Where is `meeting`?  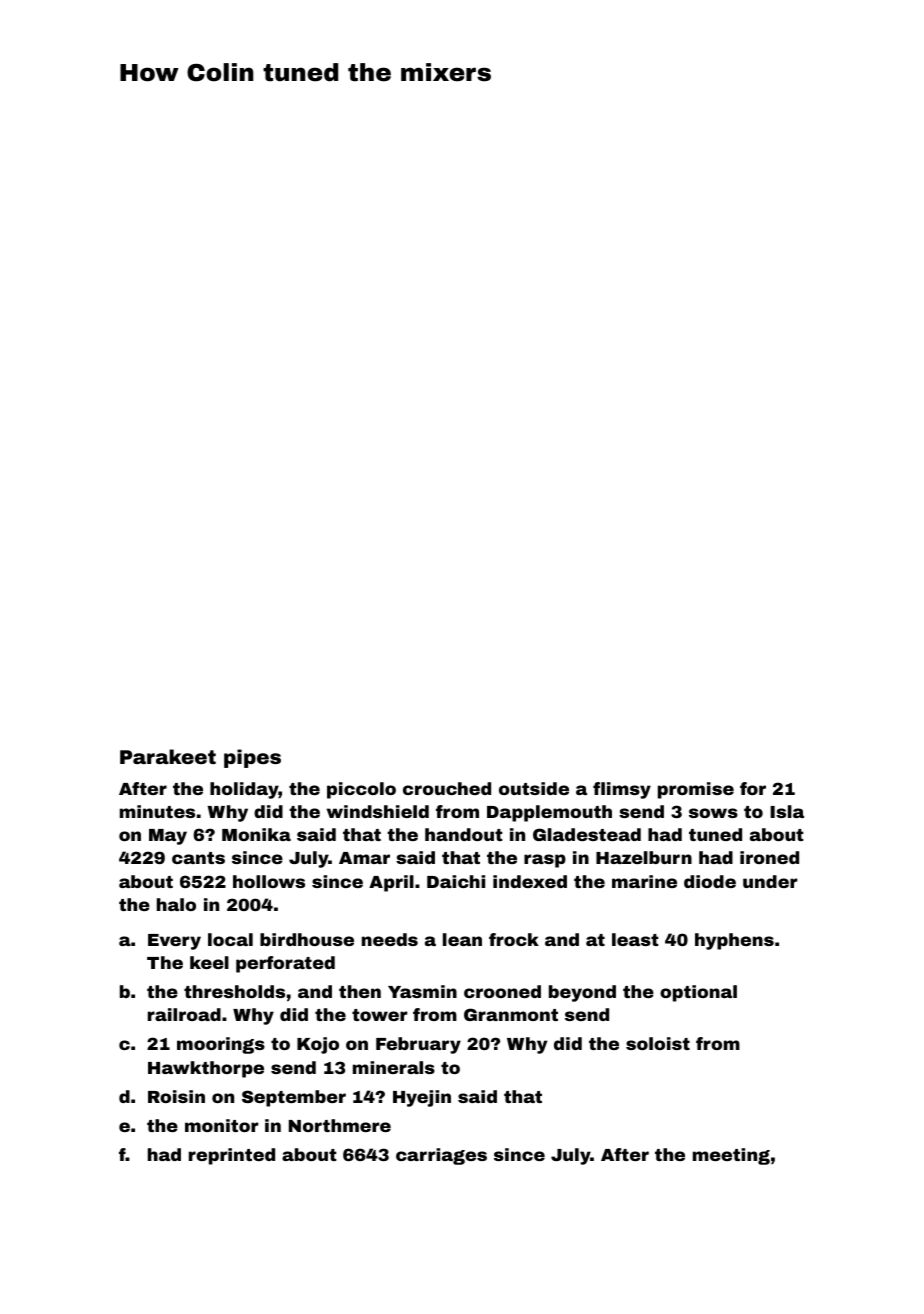
meeting is located at coordinates (731, 1156).
